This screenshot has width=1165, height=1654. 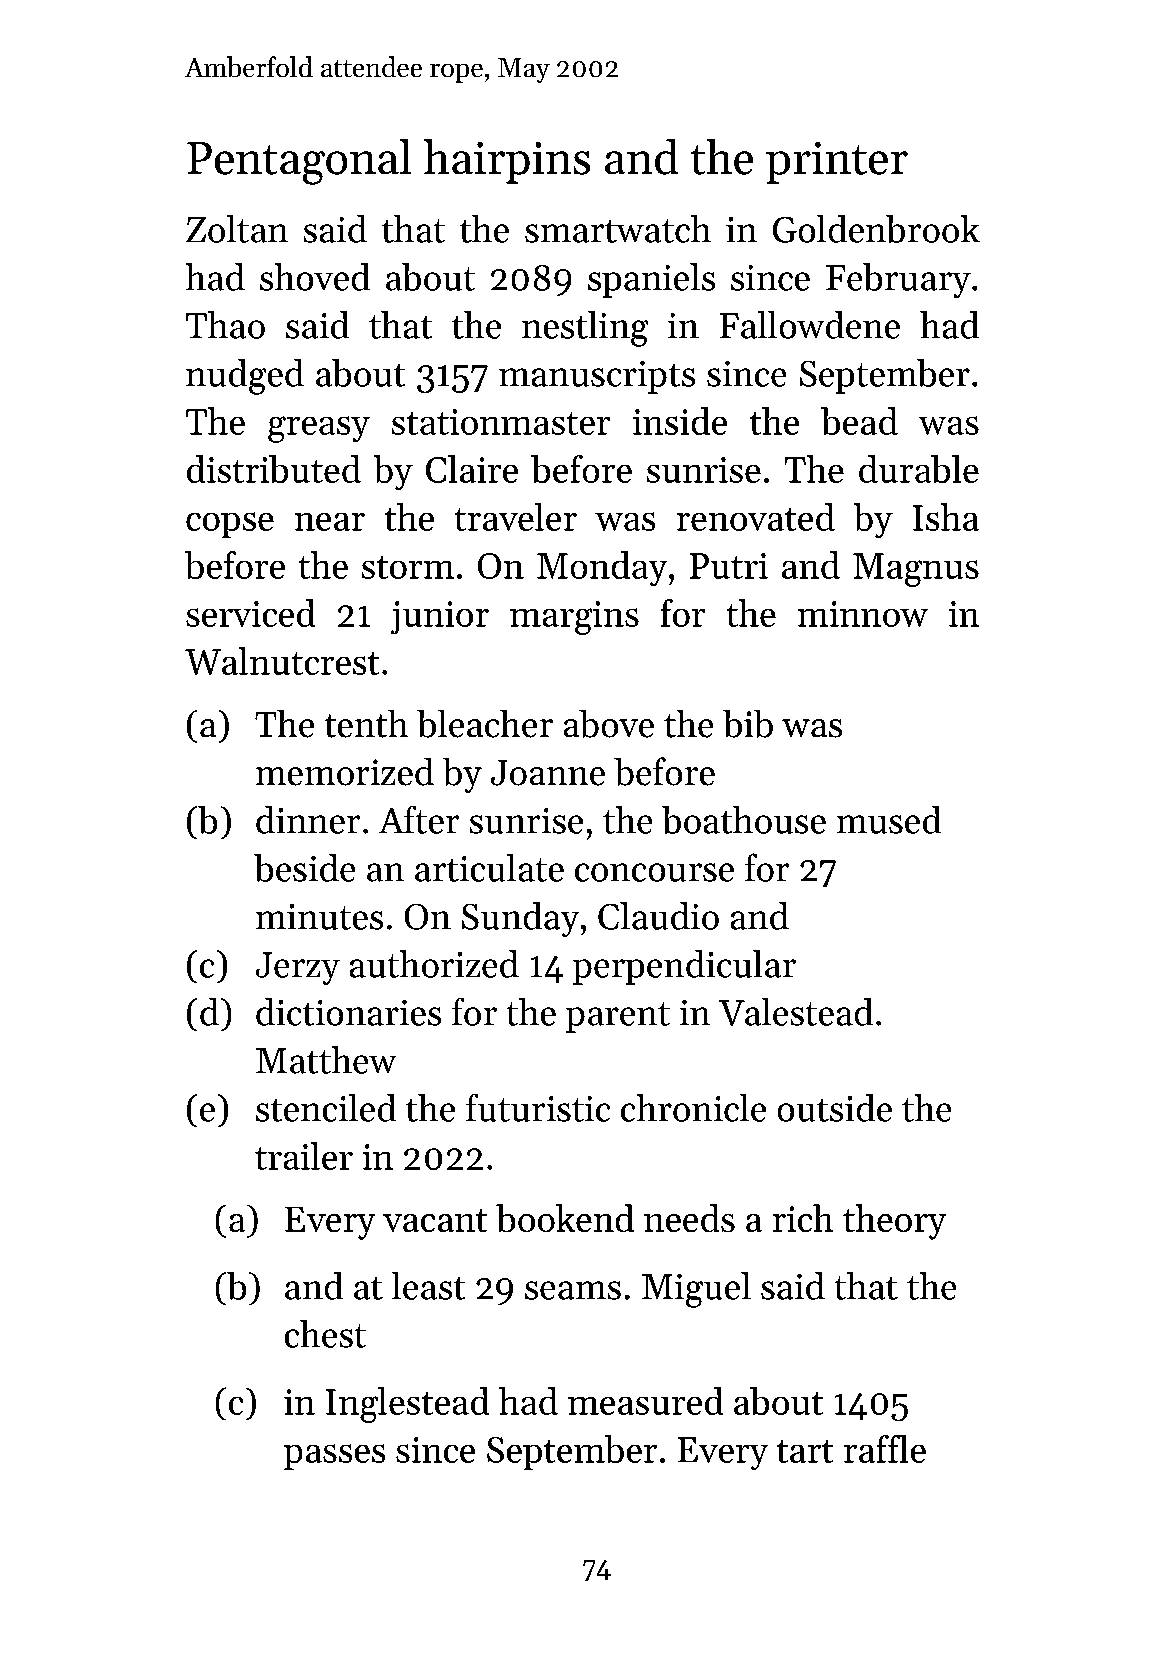 What do you see at coordinates (428, 1286) in the screenshot?
I see `least` at bounding box center [428, 1286].
